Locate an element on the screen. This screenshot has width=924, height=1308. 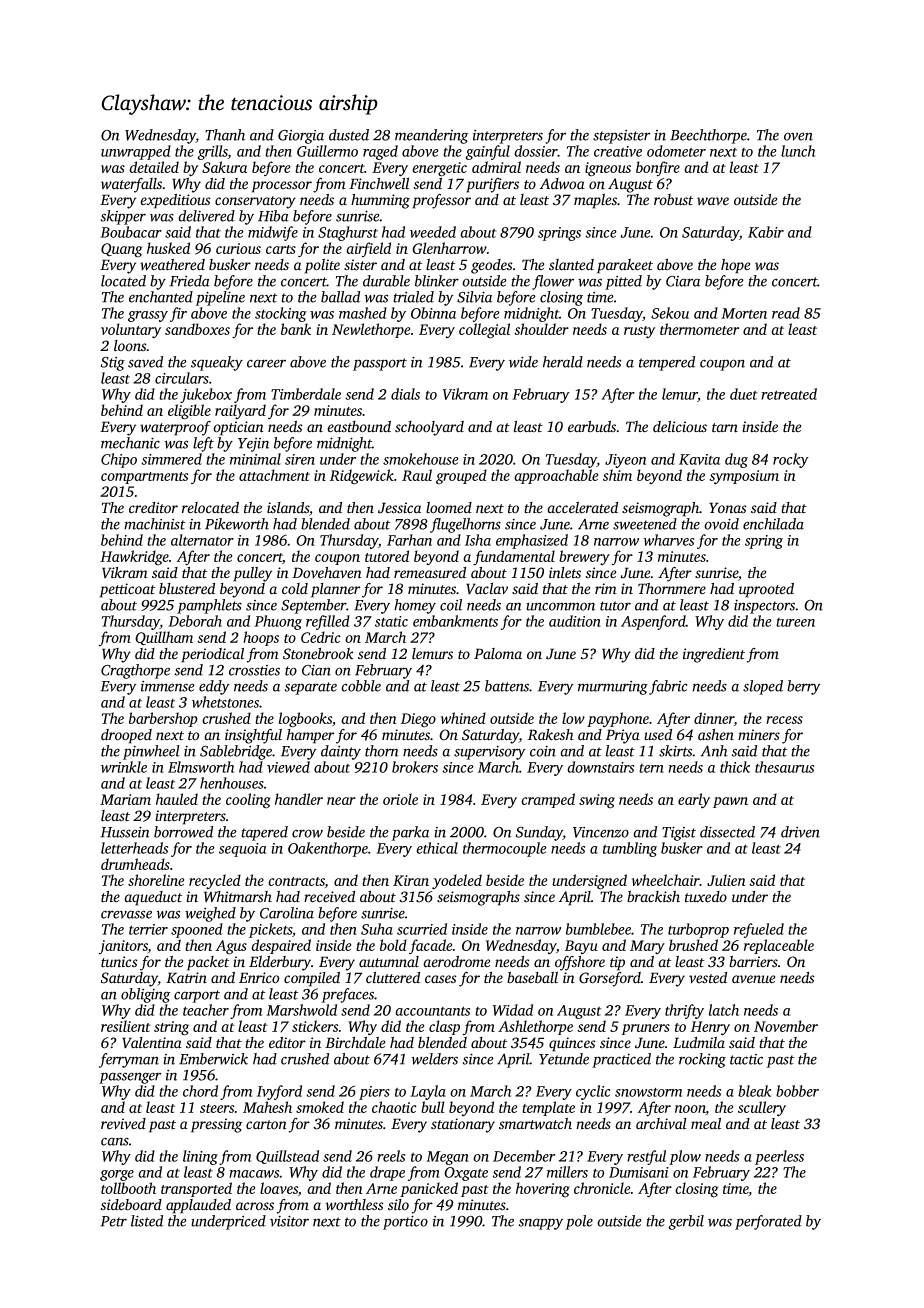
handler is located at coordinates (299, 799).
